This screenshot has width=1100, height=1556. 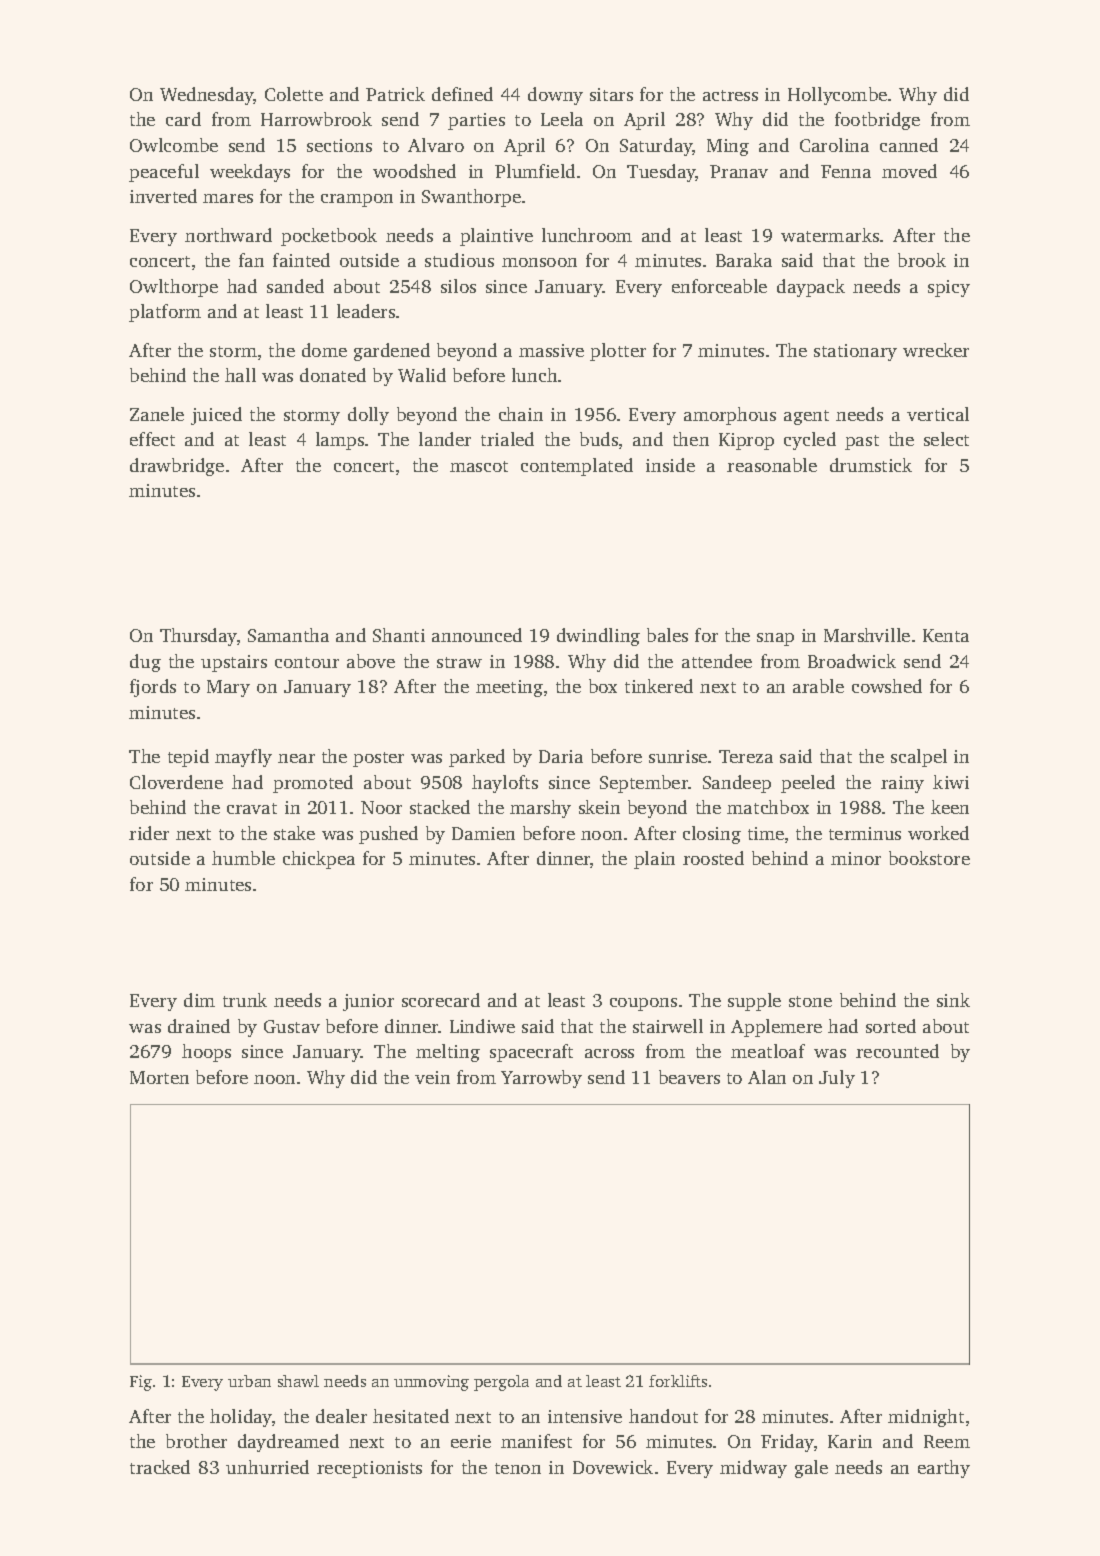 What do you see at coordinates (241, 1418) in the screenshot?
I see `holiday` at bounding box center [241, 1418].
